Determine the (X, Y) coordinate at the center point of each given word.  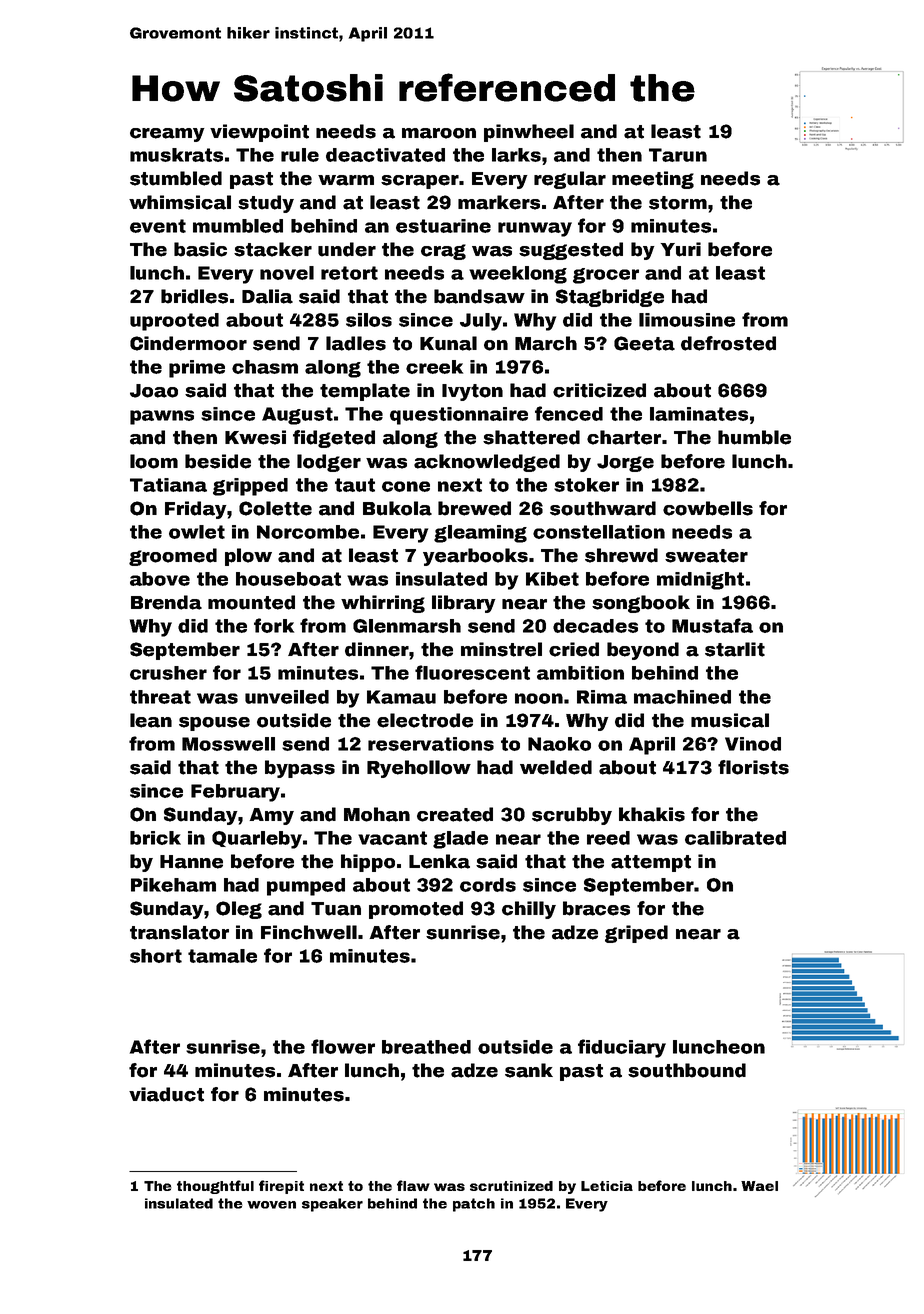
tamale (222, 956)
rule (300, 155)
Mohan (377, 814)
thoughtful (215, 1187)
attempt (651, 863)
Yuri (681, 249)
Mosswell (228, 744)
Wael (759, 1186)
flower (343, 1046)
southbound (687, 1070)
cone (406, 486)
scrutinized (511, 1186)
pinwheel (529, 133)
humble (754, 437)
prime (197, 369)
